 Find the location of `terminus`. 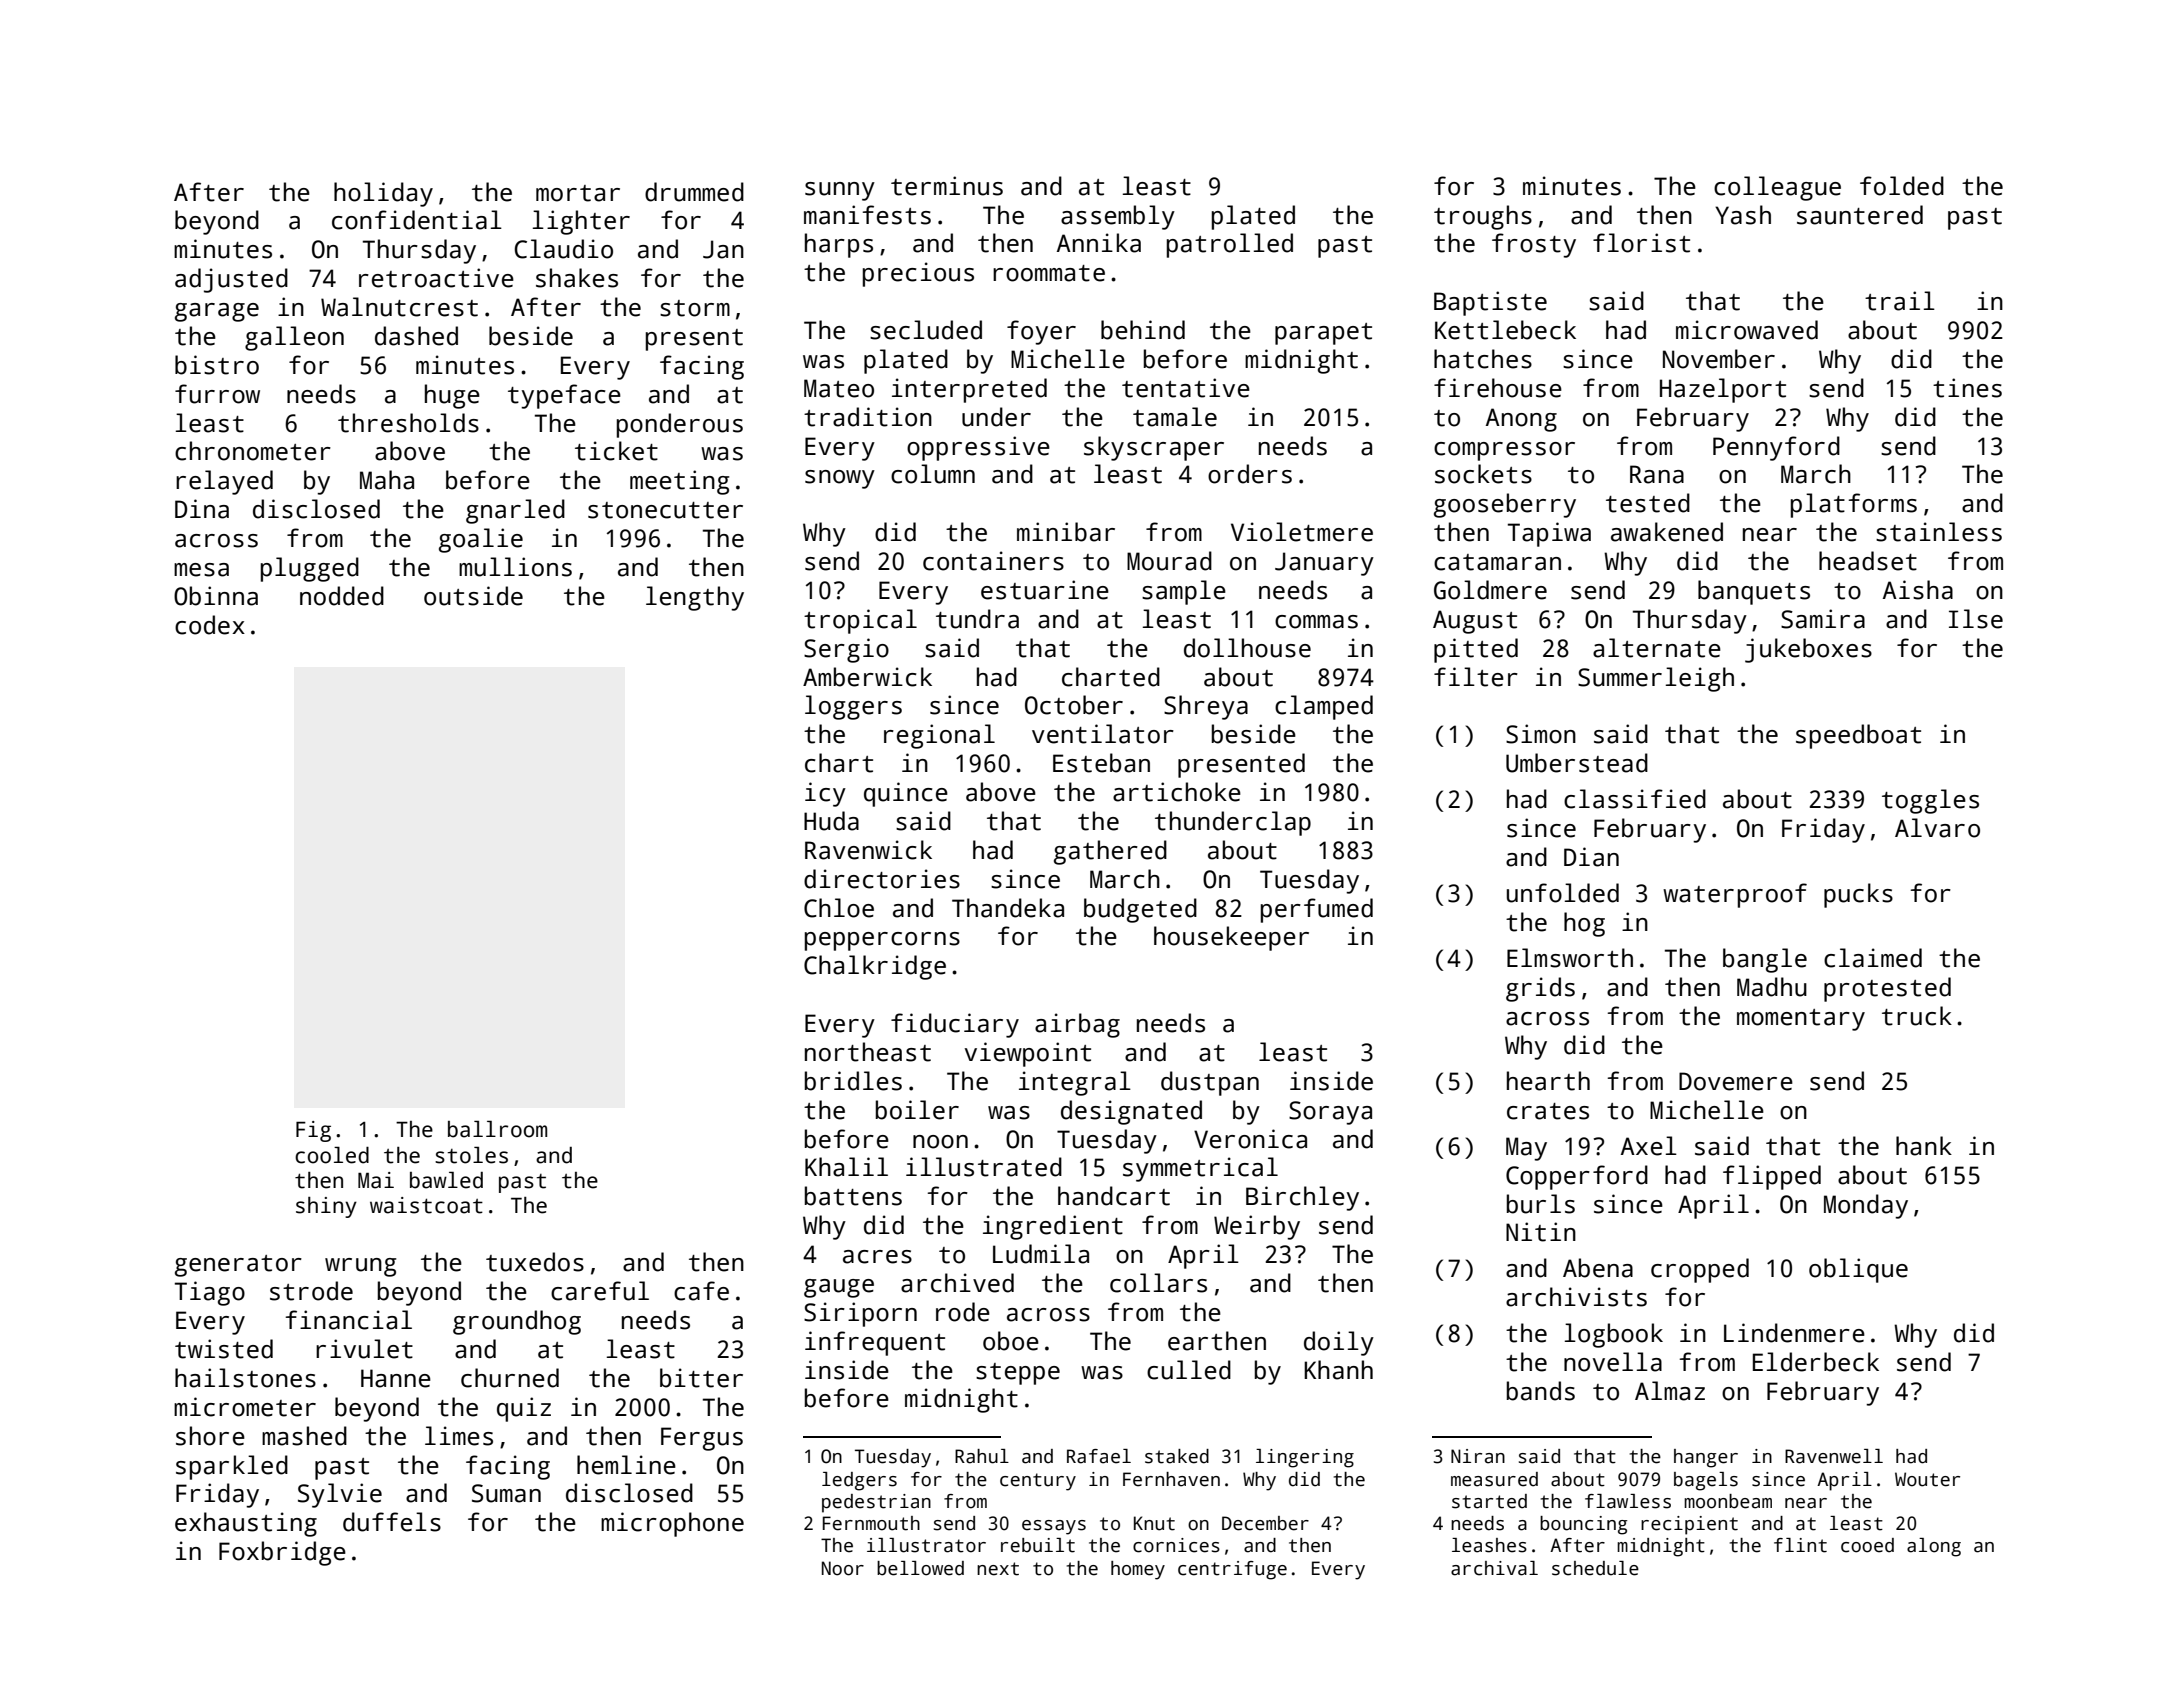

terminus is located at coordinates (947, 186).
